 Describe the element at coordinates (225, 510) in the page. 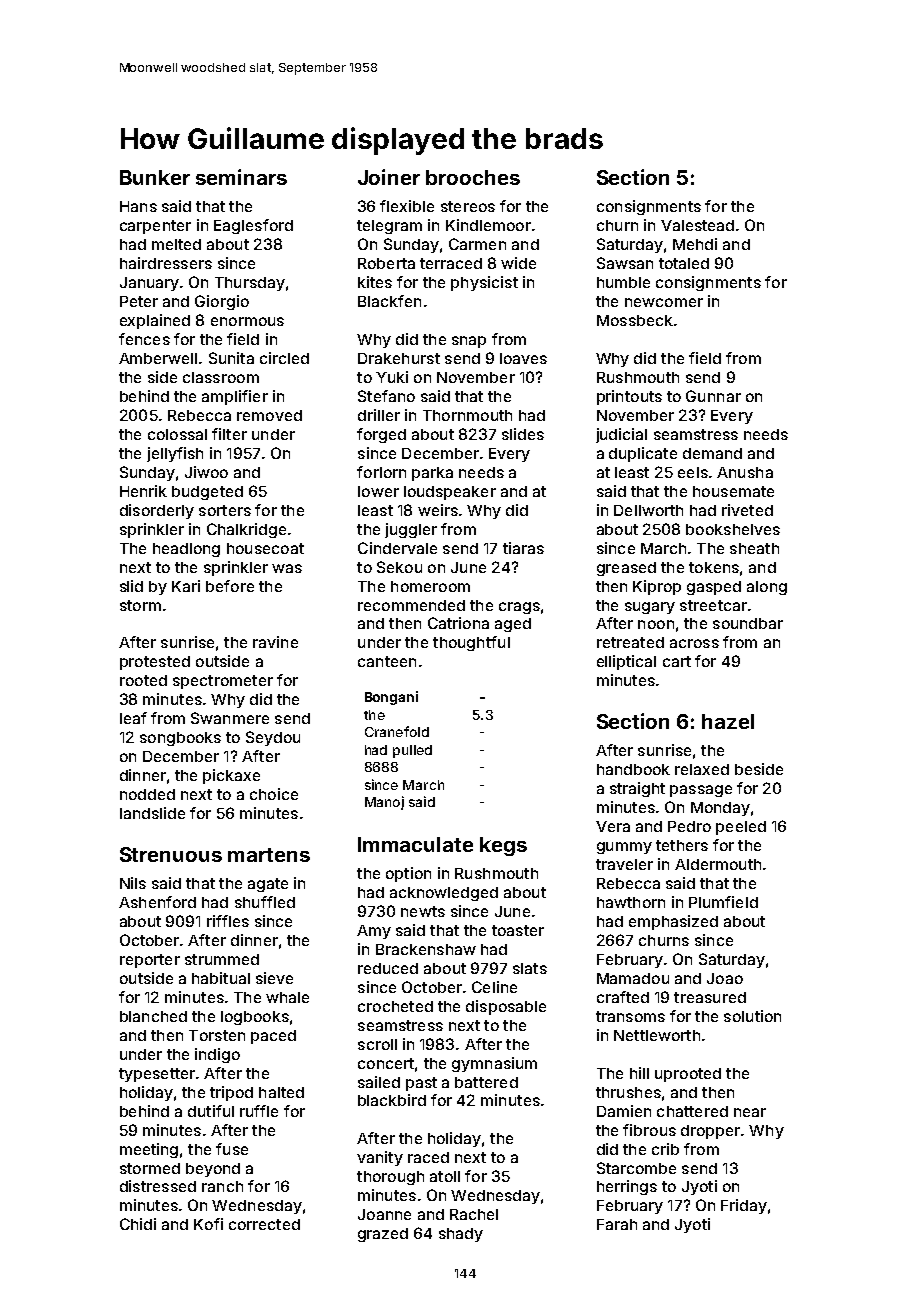

I see `sorters` at that location.
